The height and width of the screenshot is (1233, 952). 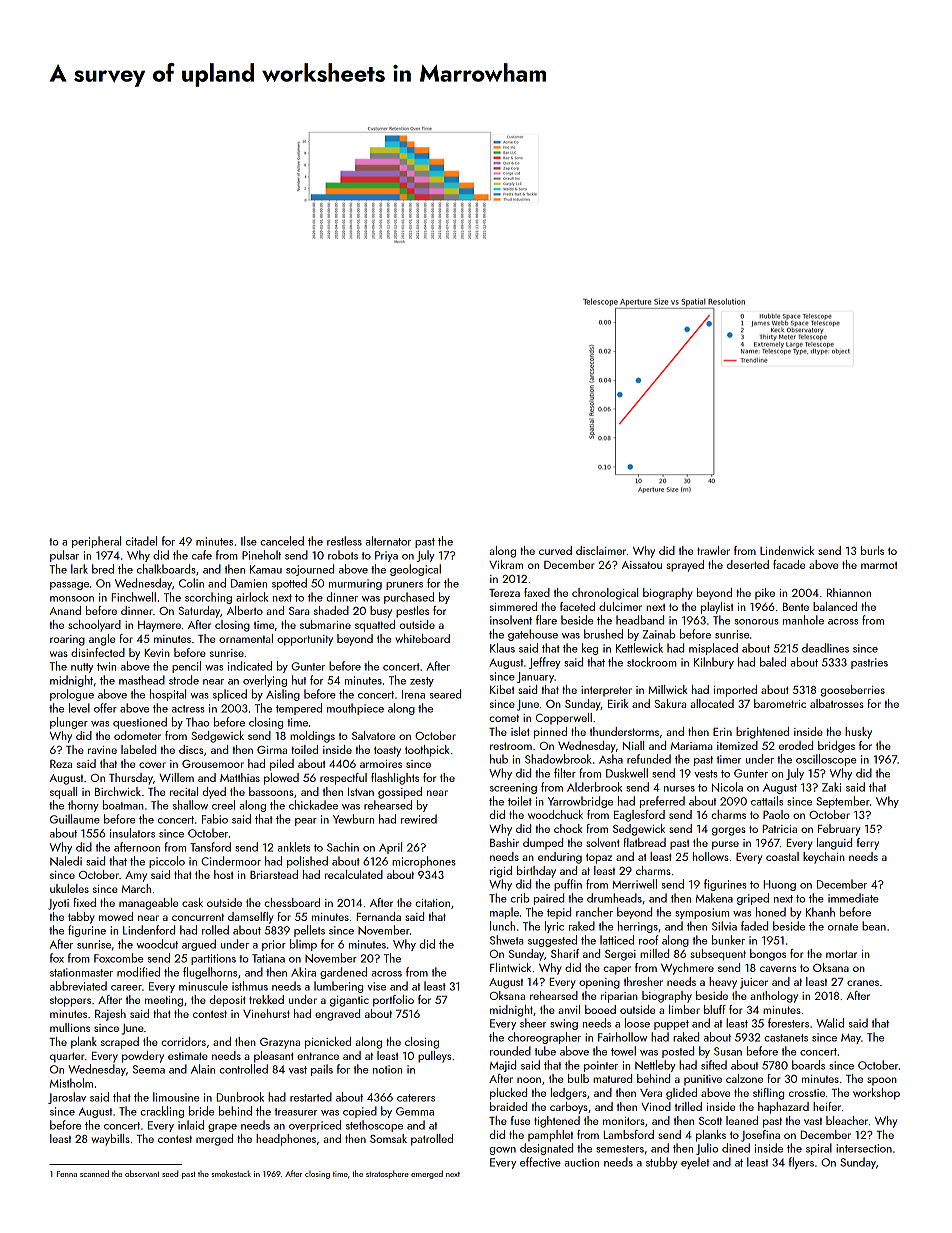 What do you see at coordinates (642, 565) in the screenshot?
I see `Aissatou` at bounding box center [642, 565].
